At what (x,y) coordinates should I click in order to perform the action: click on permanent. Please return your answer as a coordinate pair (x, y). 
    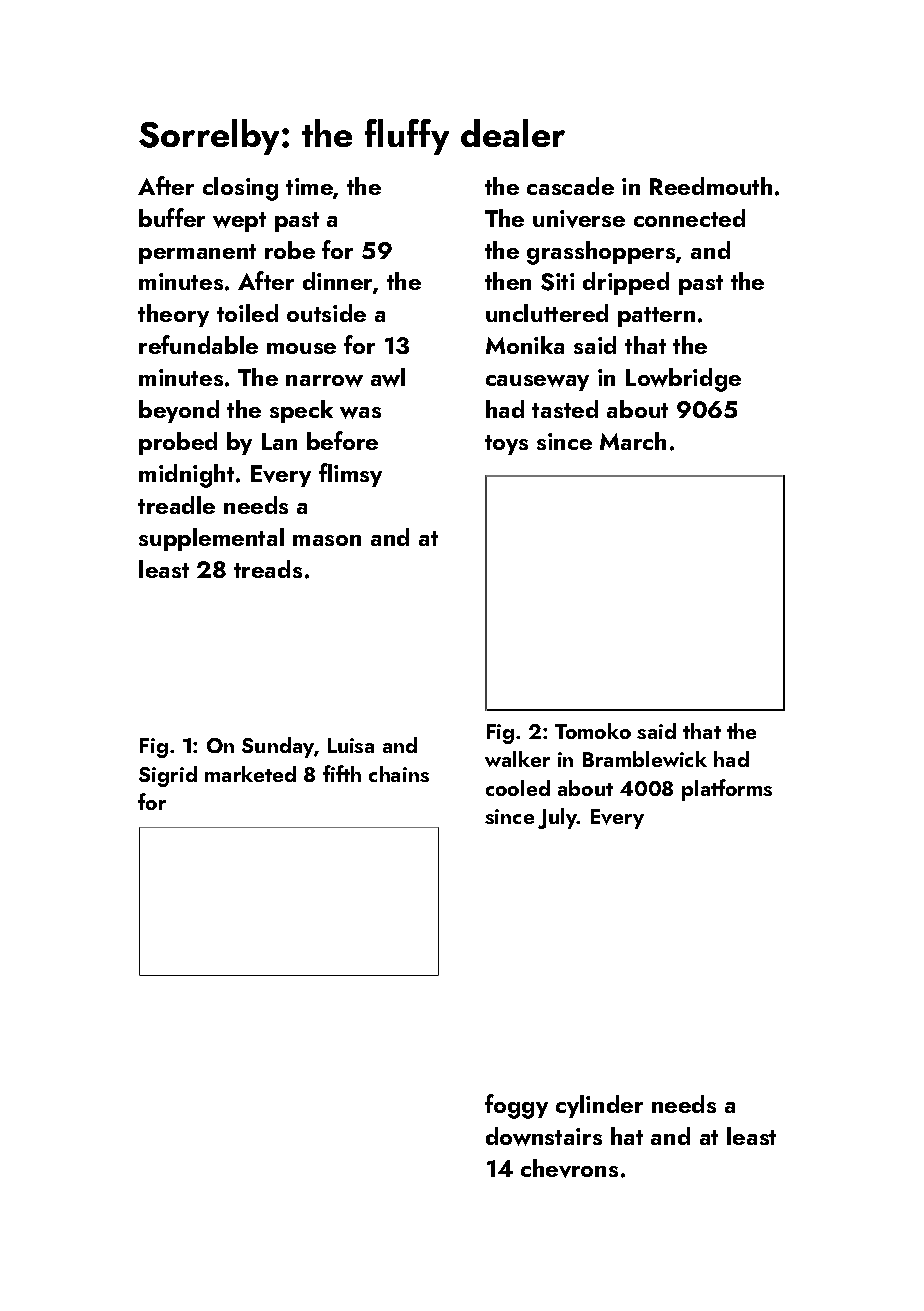
    Looking at the image, I should click on (197, 254).
